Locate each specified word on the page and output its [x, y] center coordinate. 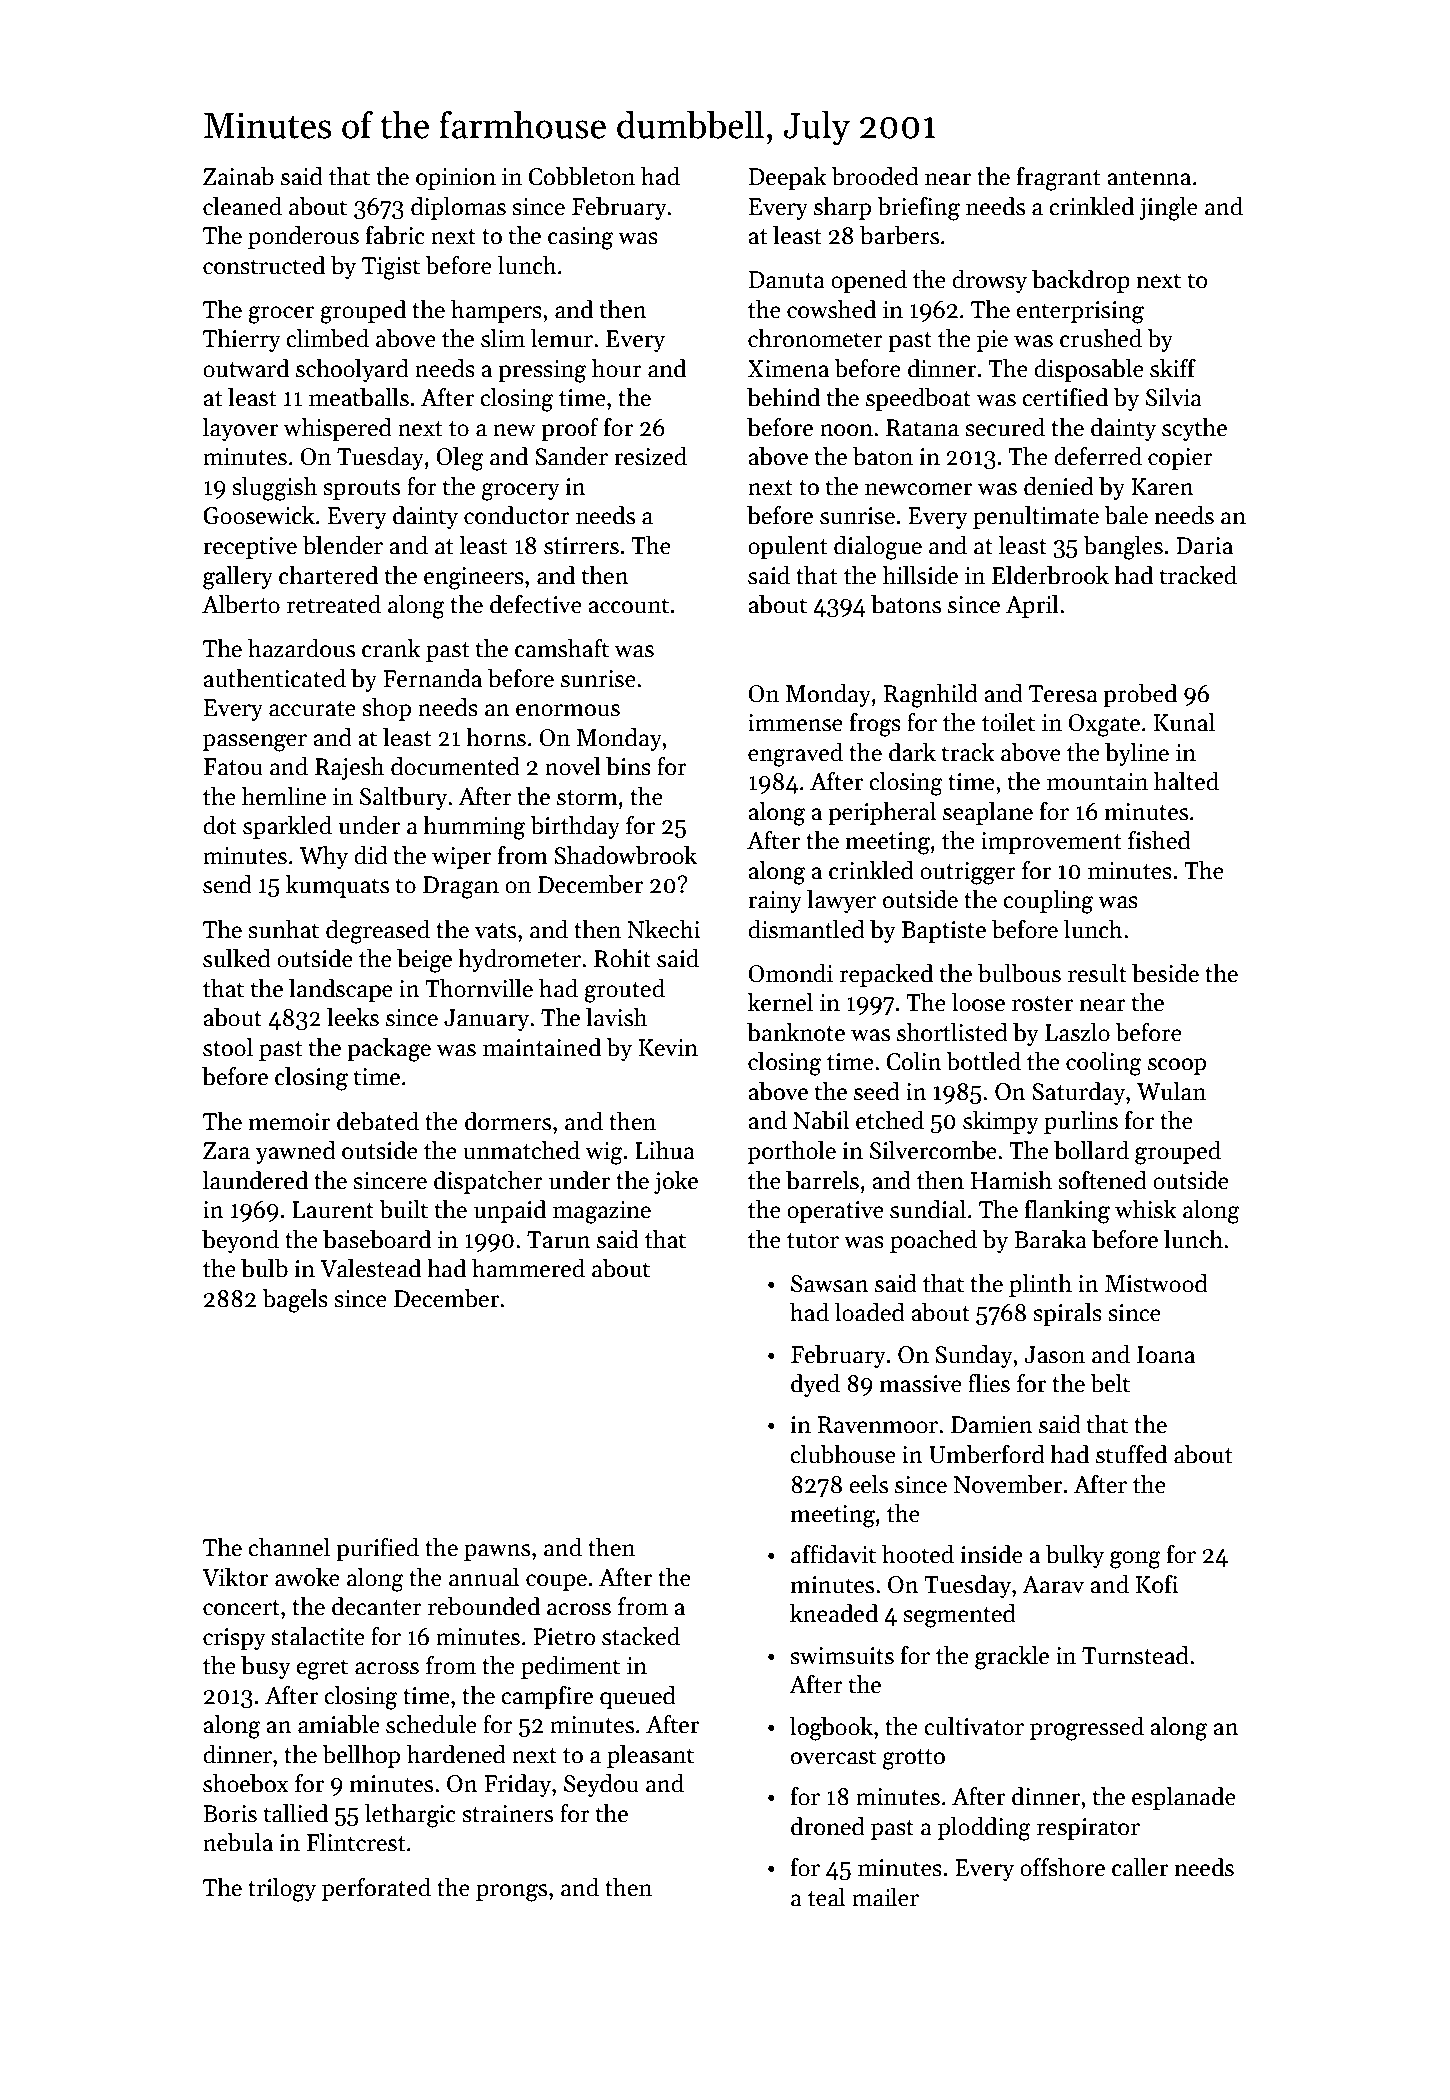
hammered [528, 1268]
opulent [788, 547]
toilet [1008, 722]
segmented [959, 1616]
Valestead [370, 1268]
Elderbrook [1050, 575]
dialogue [878, 548]
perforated [376, 1889]
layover [240, 429]
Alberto [241, 604]
